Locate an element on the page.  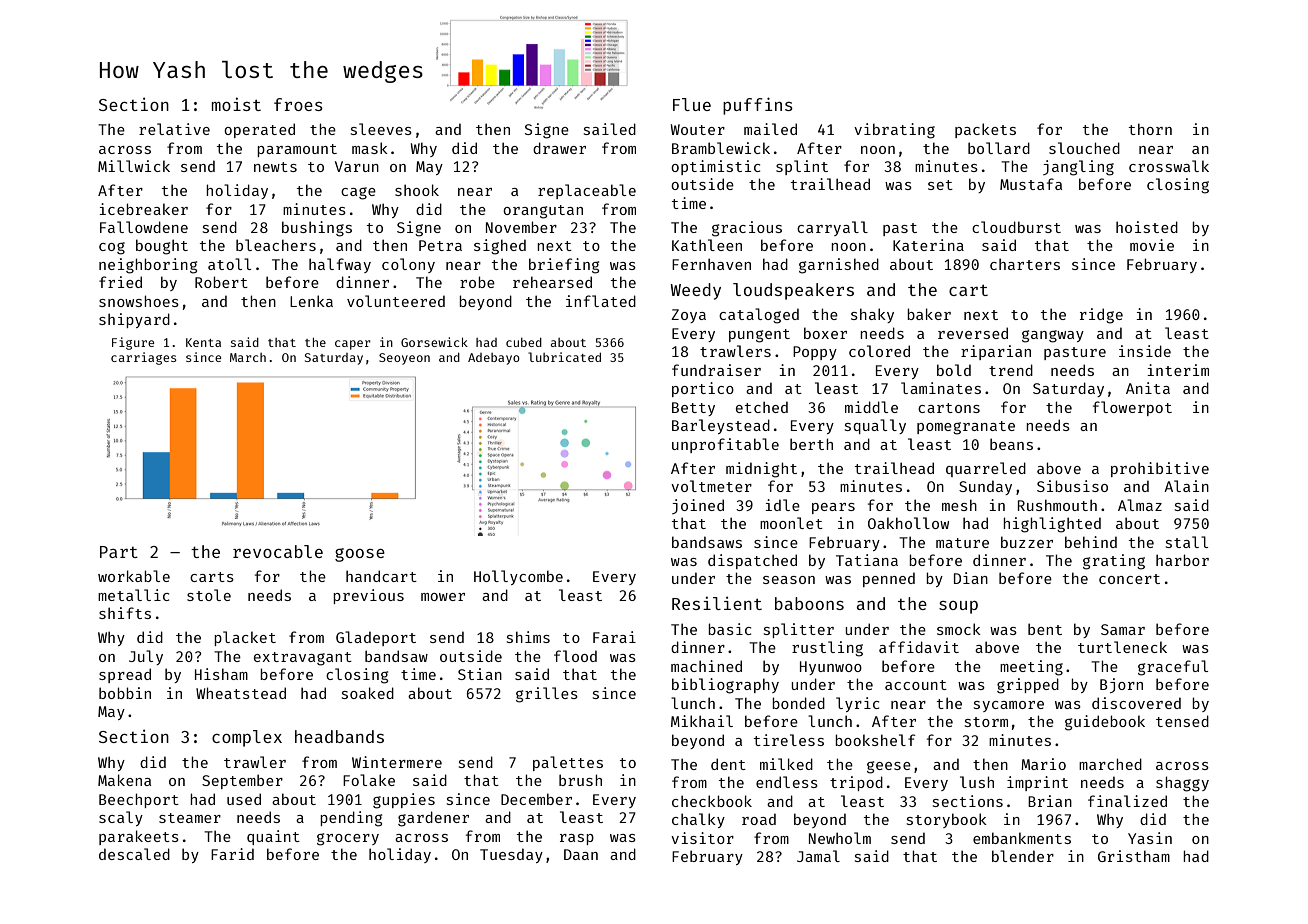
carryall is located at coordinates (832, 228).
